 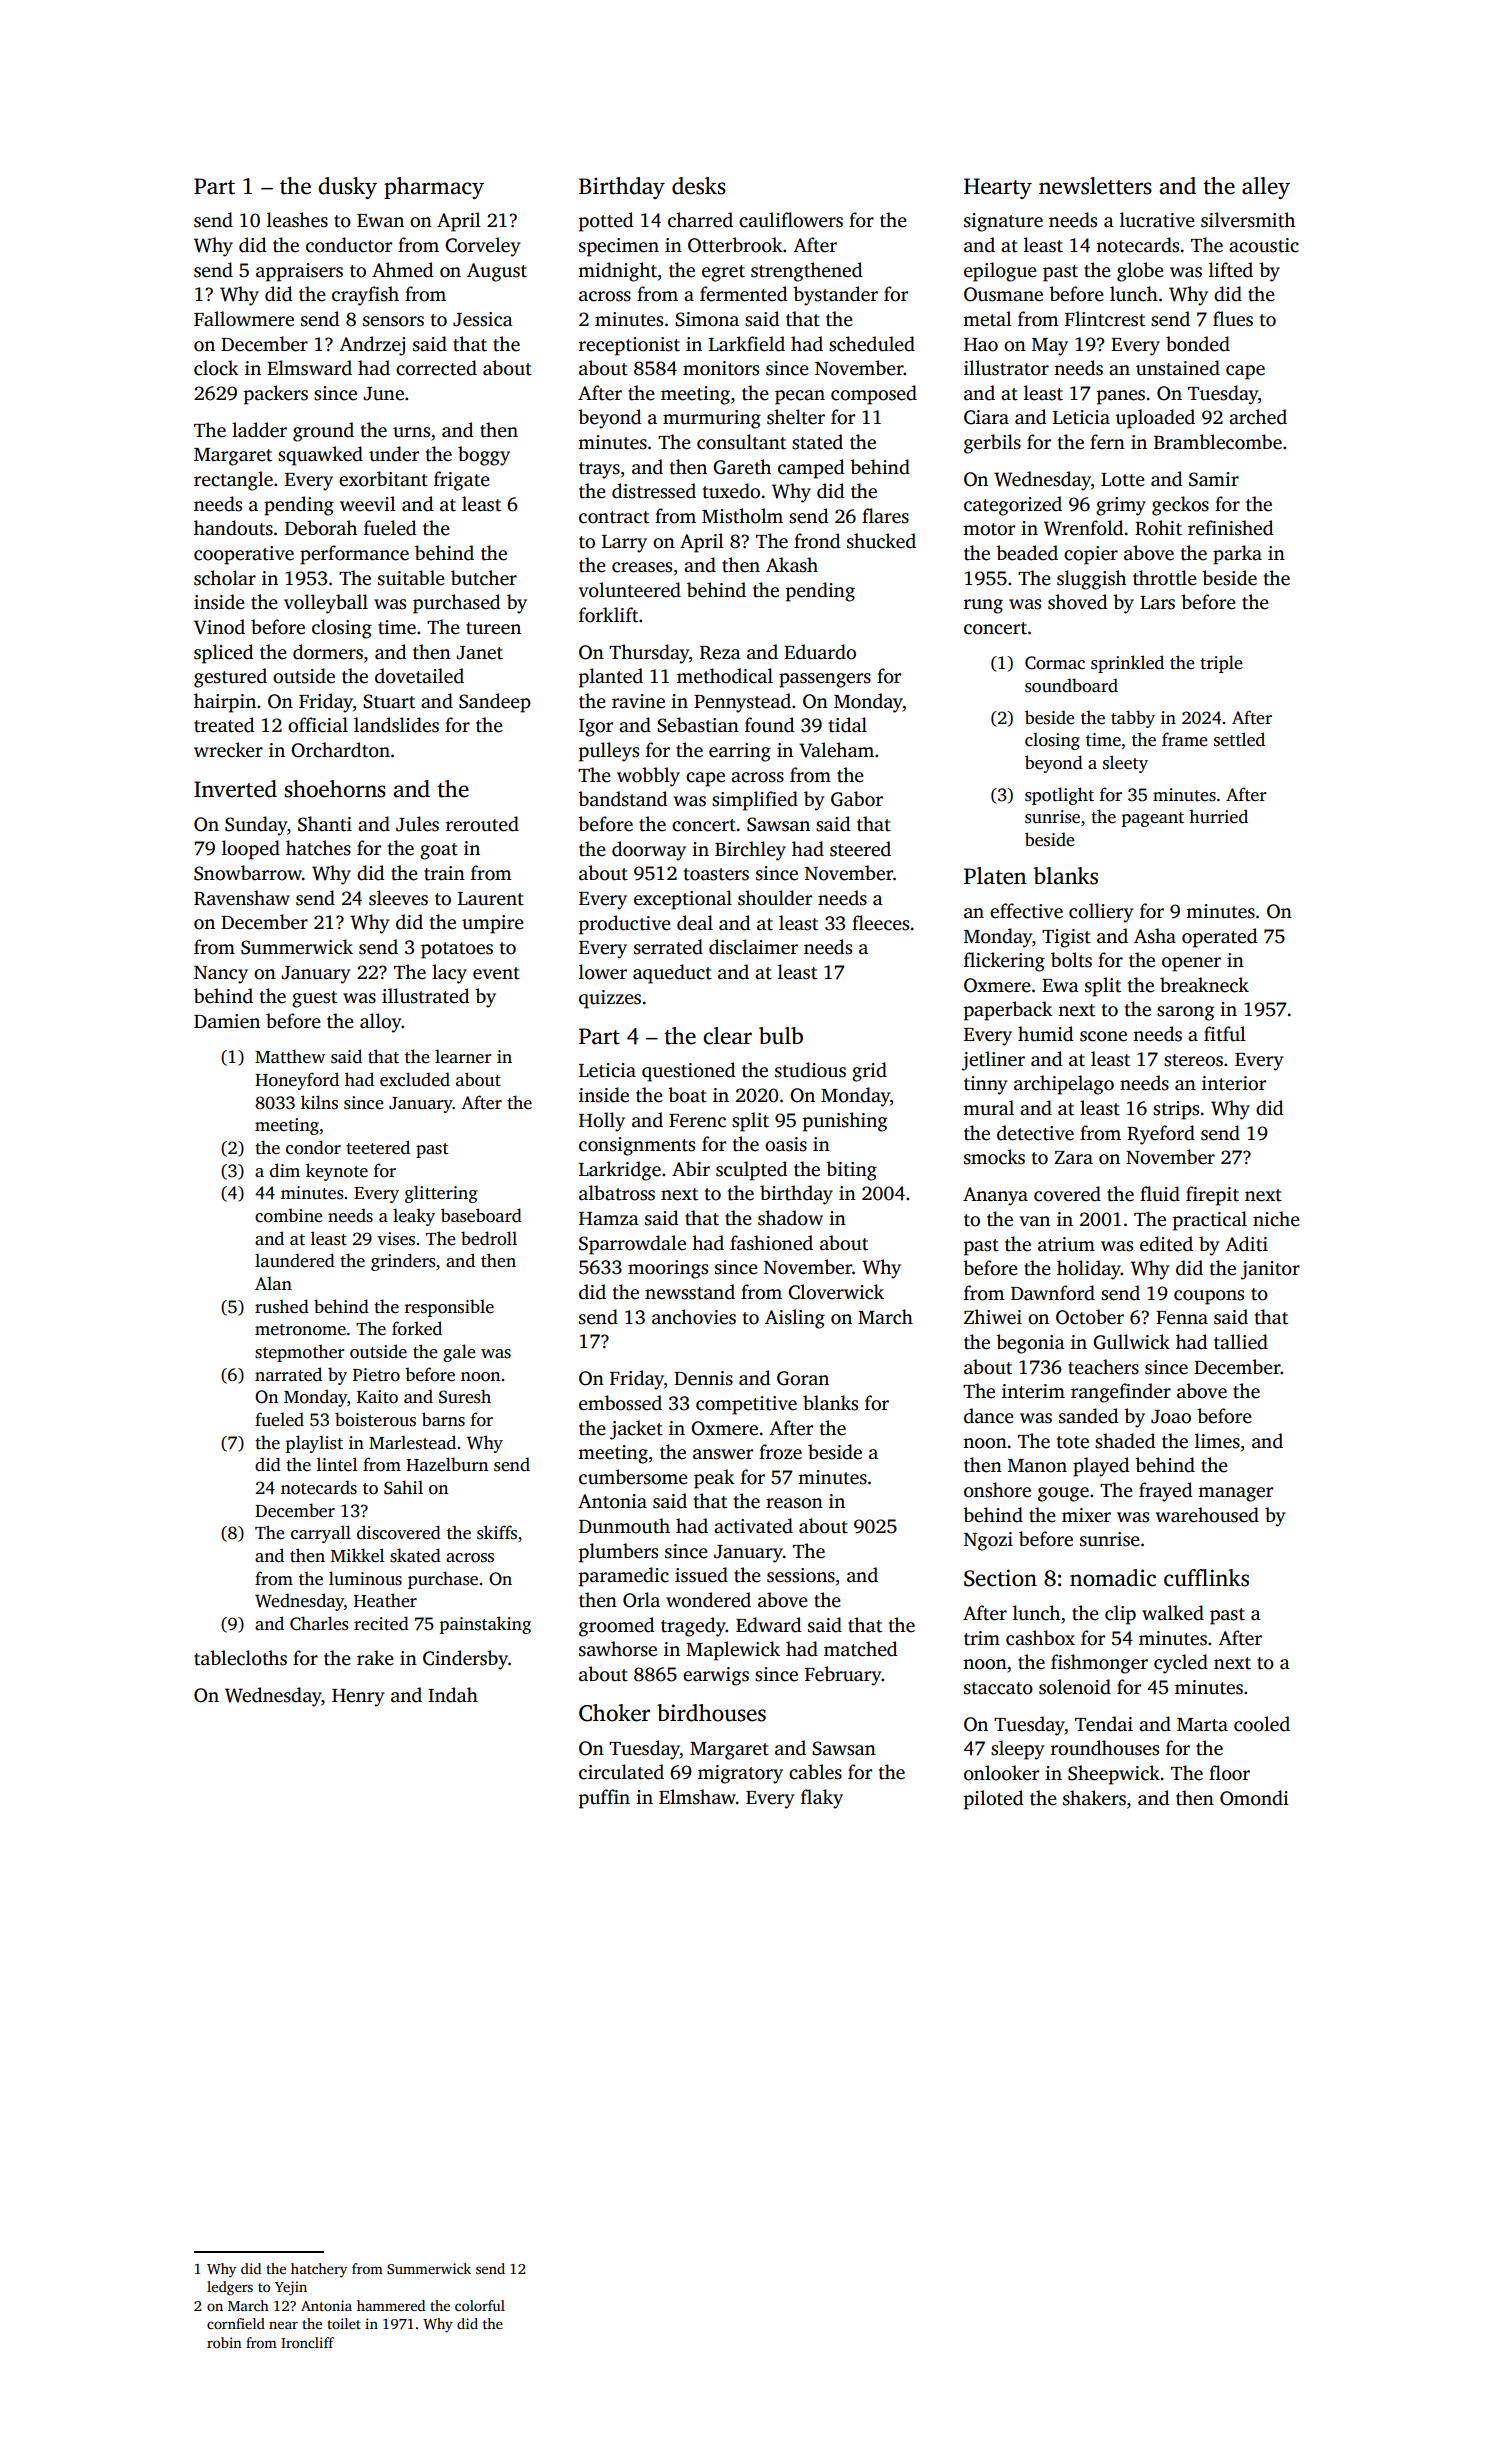 What do you see at coordinates (282, 1306) in the page?
I see `rushed` at bounding box center [282, 1306].
